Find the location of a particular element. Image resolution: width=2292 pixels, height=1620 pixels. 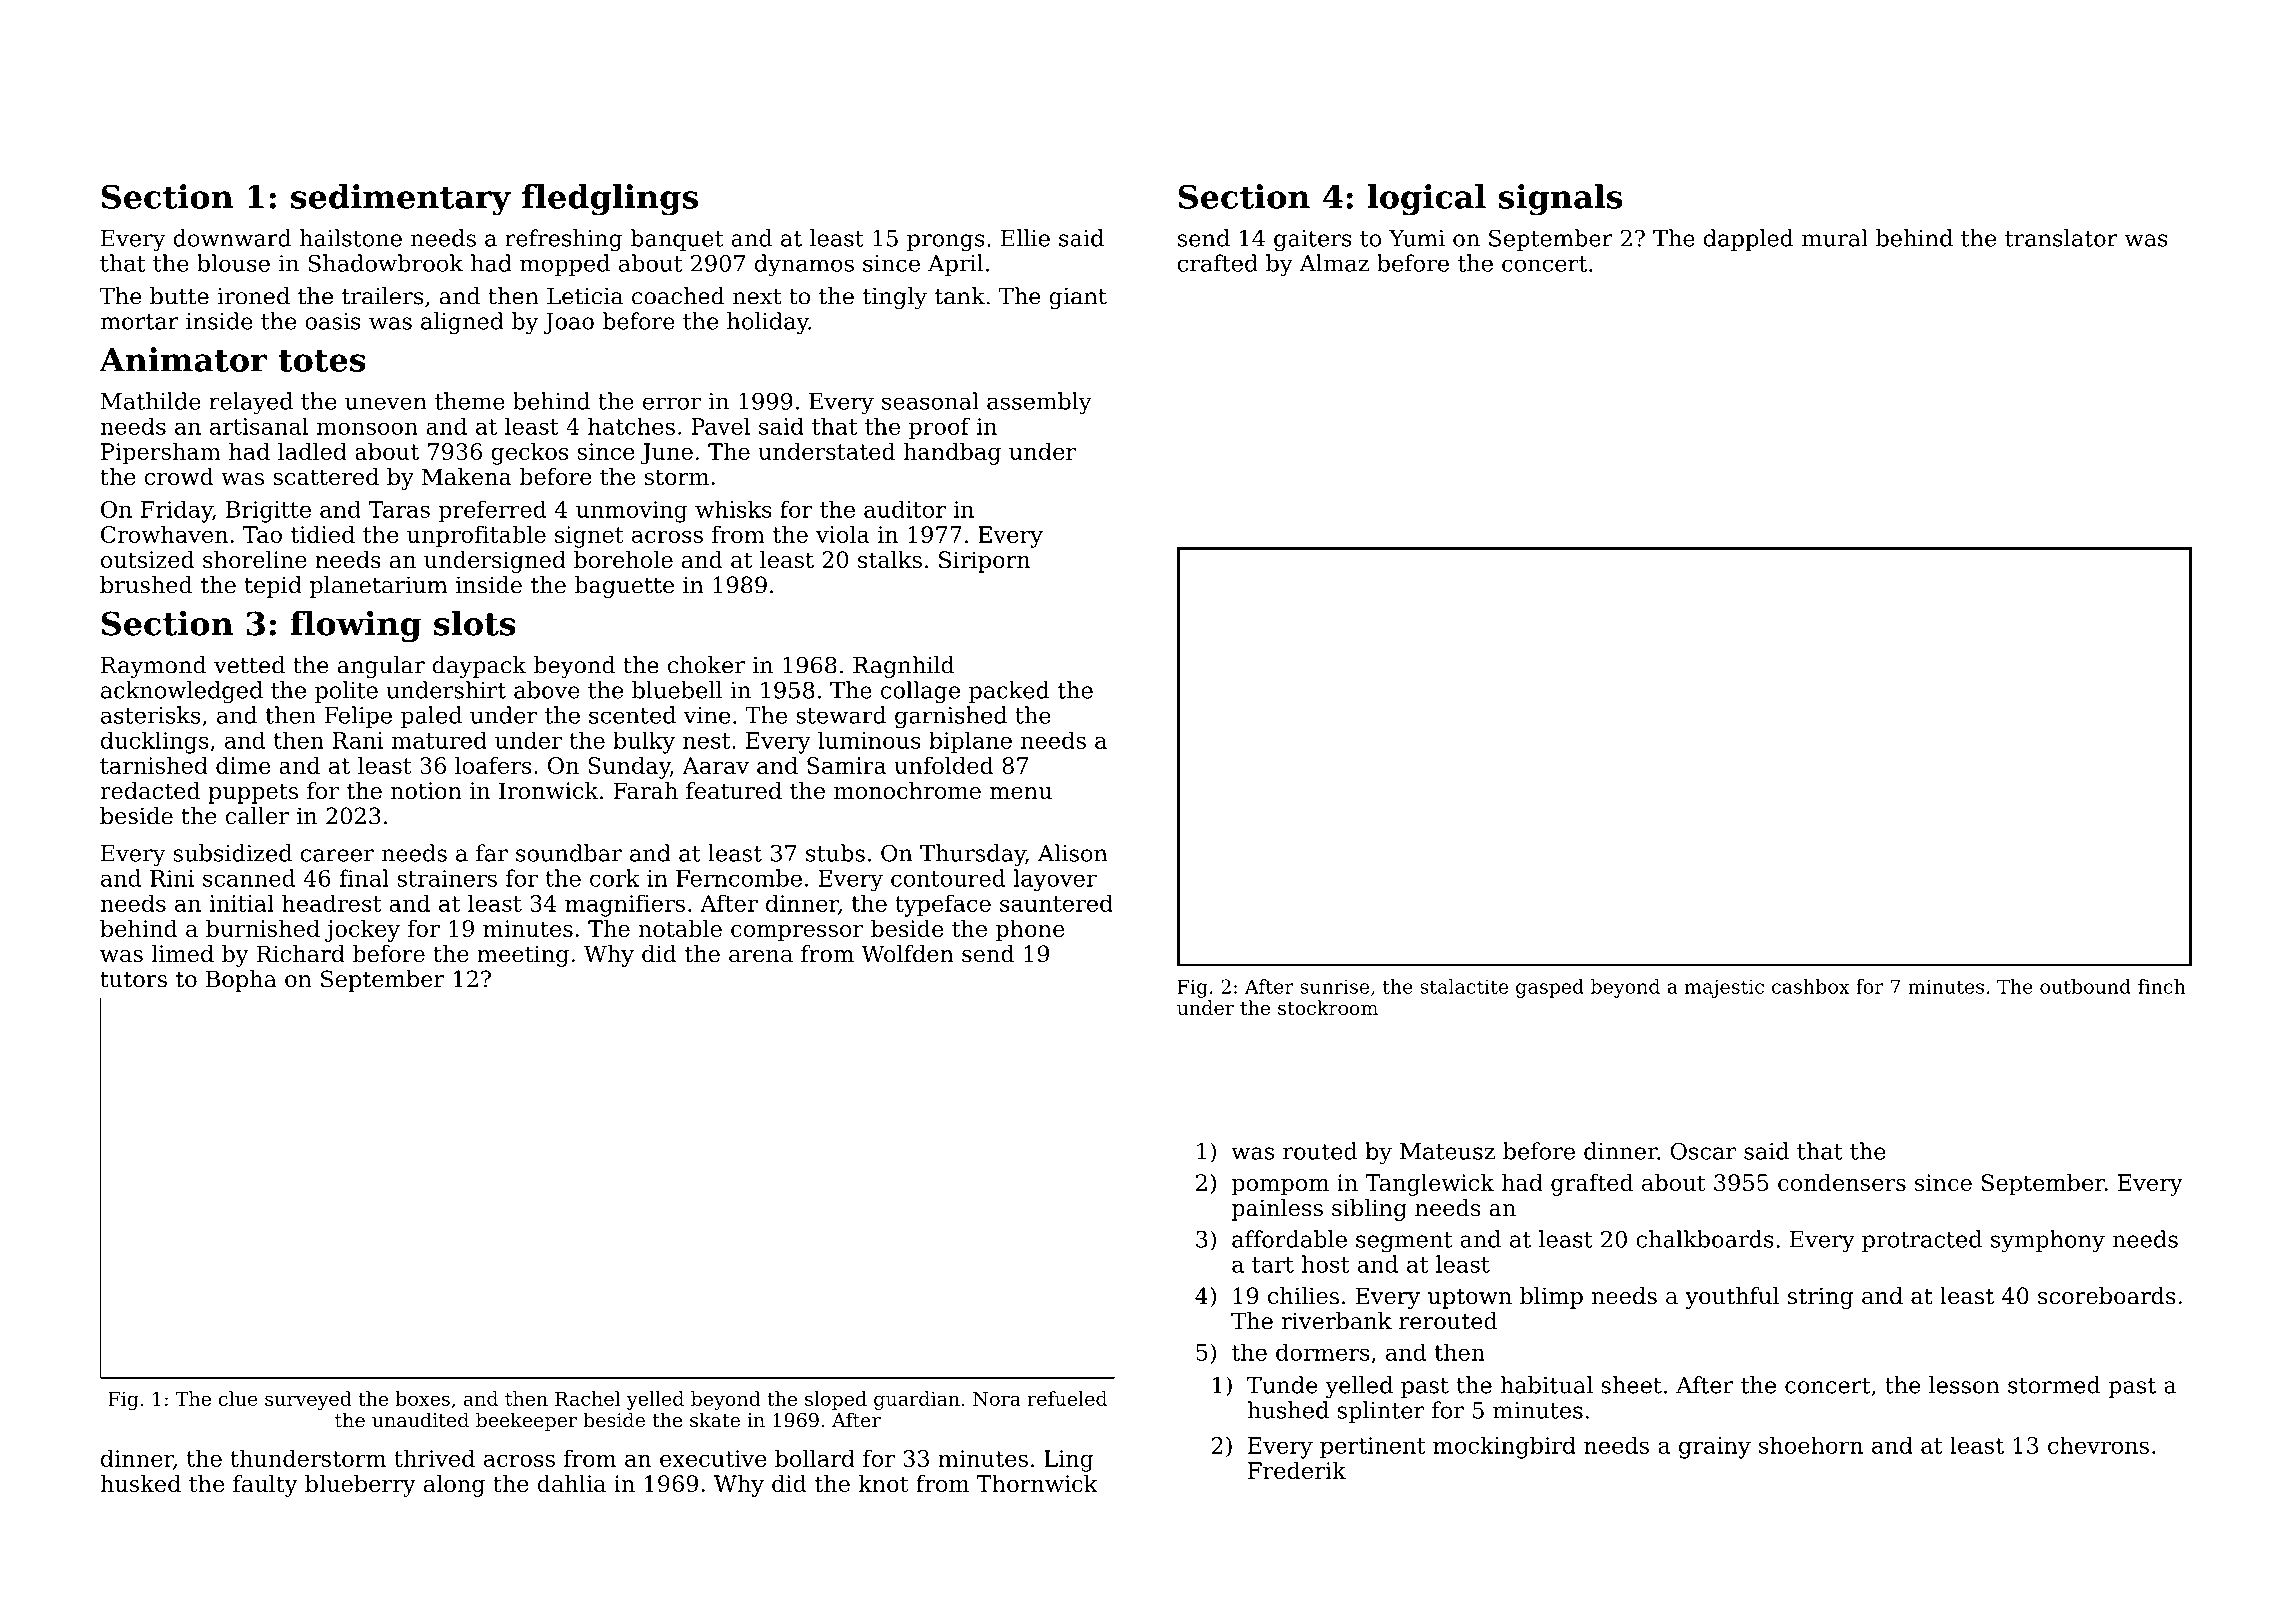

Crowhaven is located at coordinates (164, 534).
